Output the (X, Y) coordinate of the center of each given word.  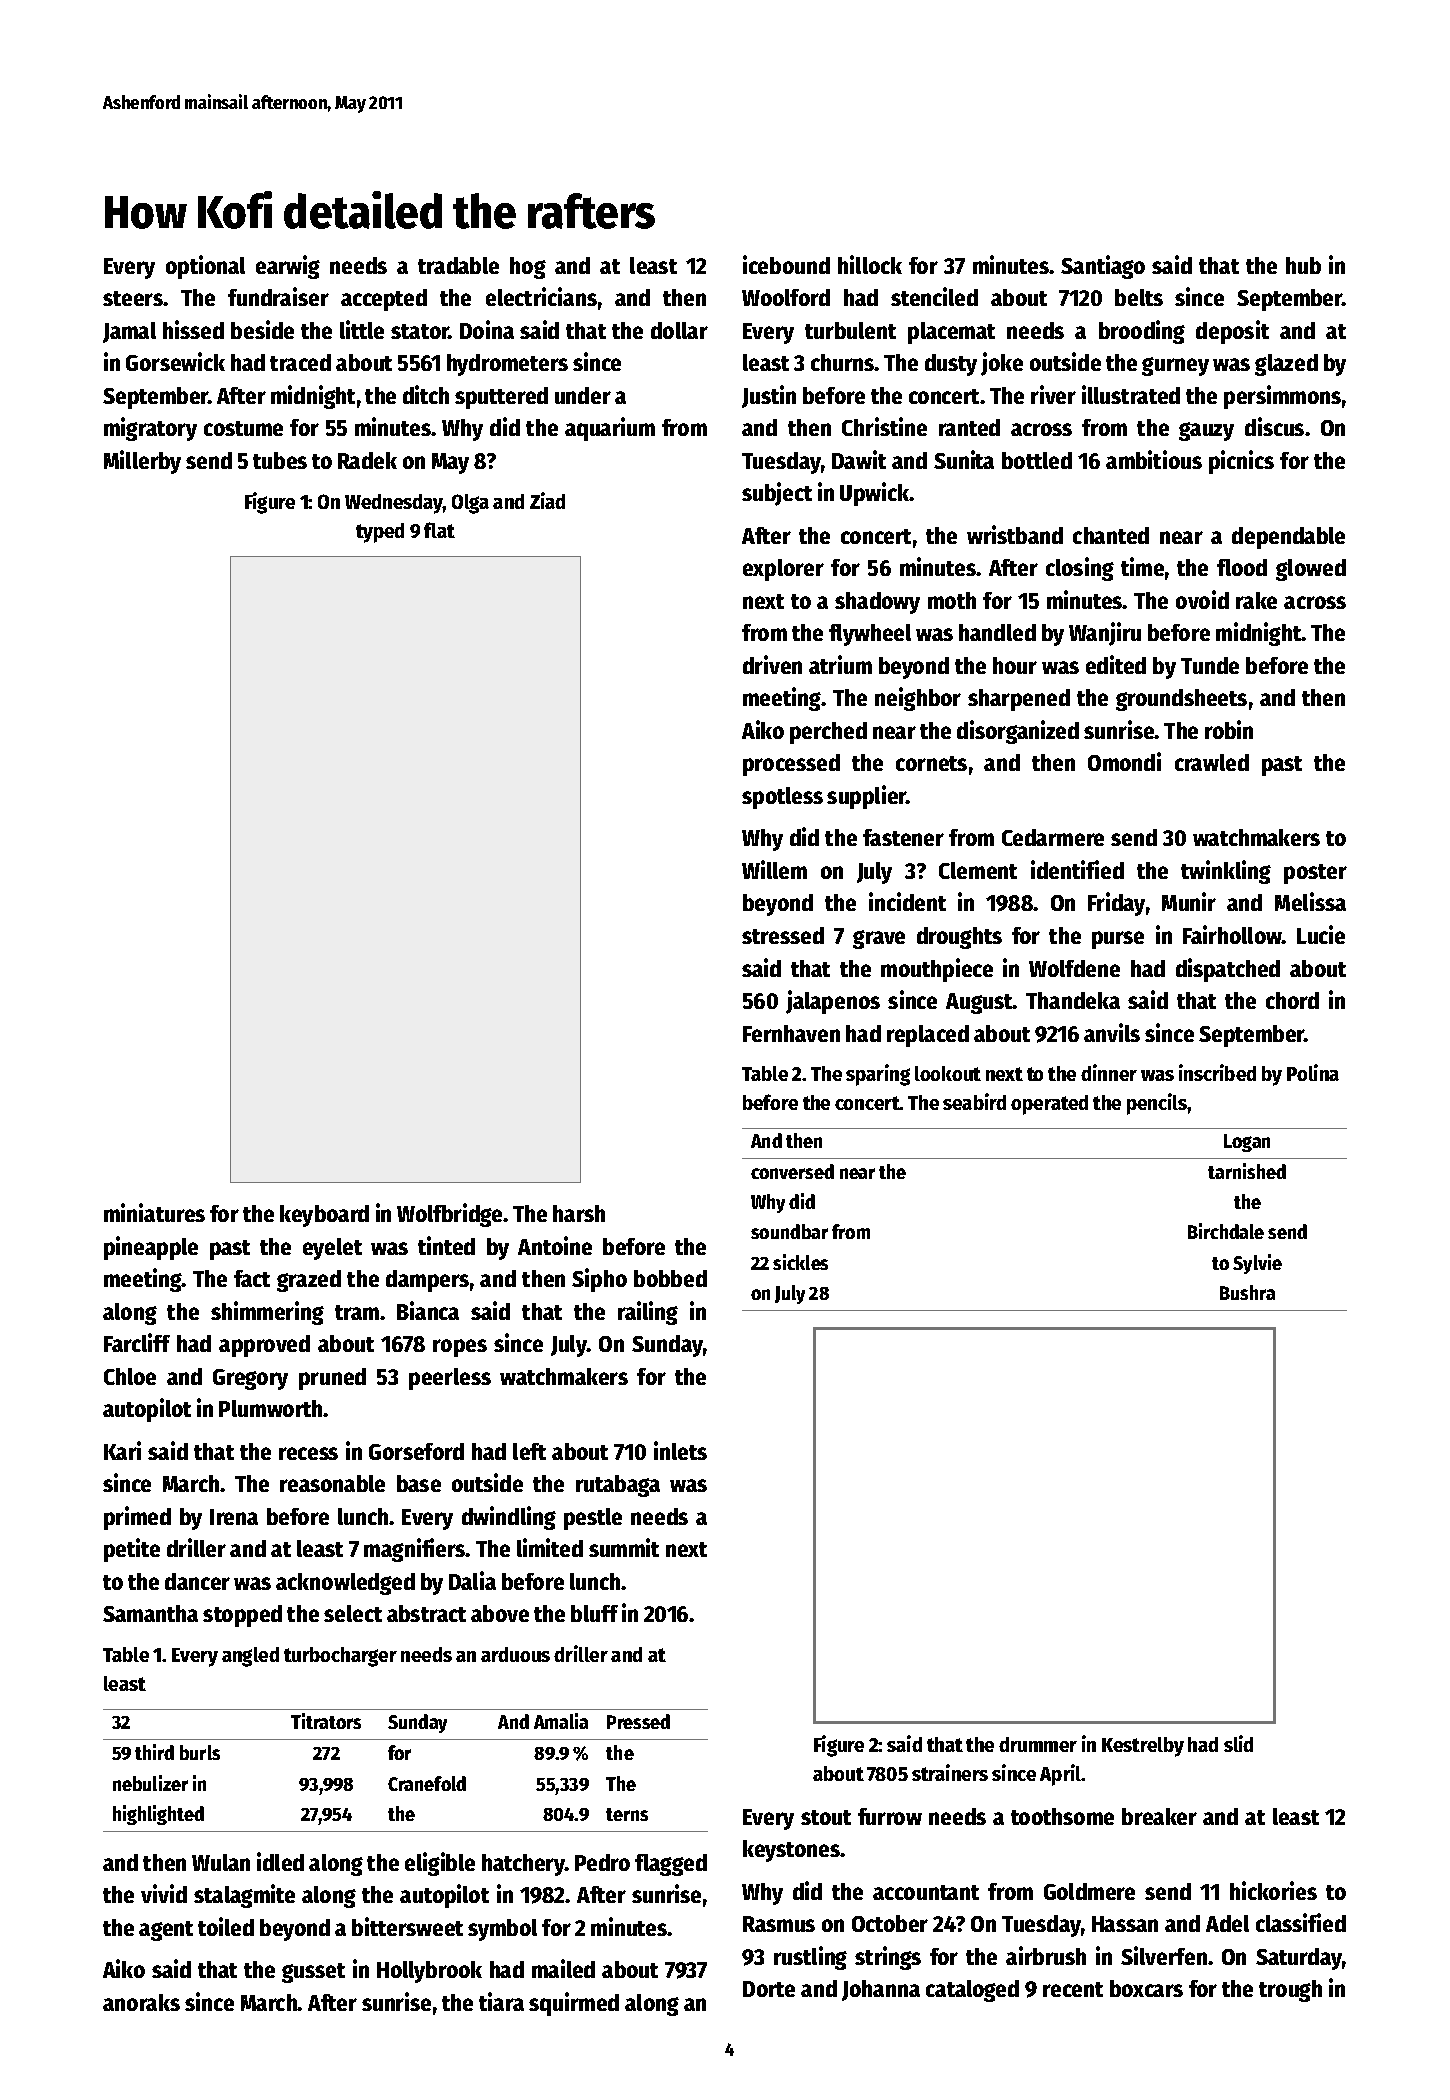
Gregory (250, 1379)
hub (1303, 265)
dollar (679, 330)
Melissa (1310, 901)
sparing (878, 1075)
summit (624, 1547)
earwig (288, 267)
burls (200, 1752)
